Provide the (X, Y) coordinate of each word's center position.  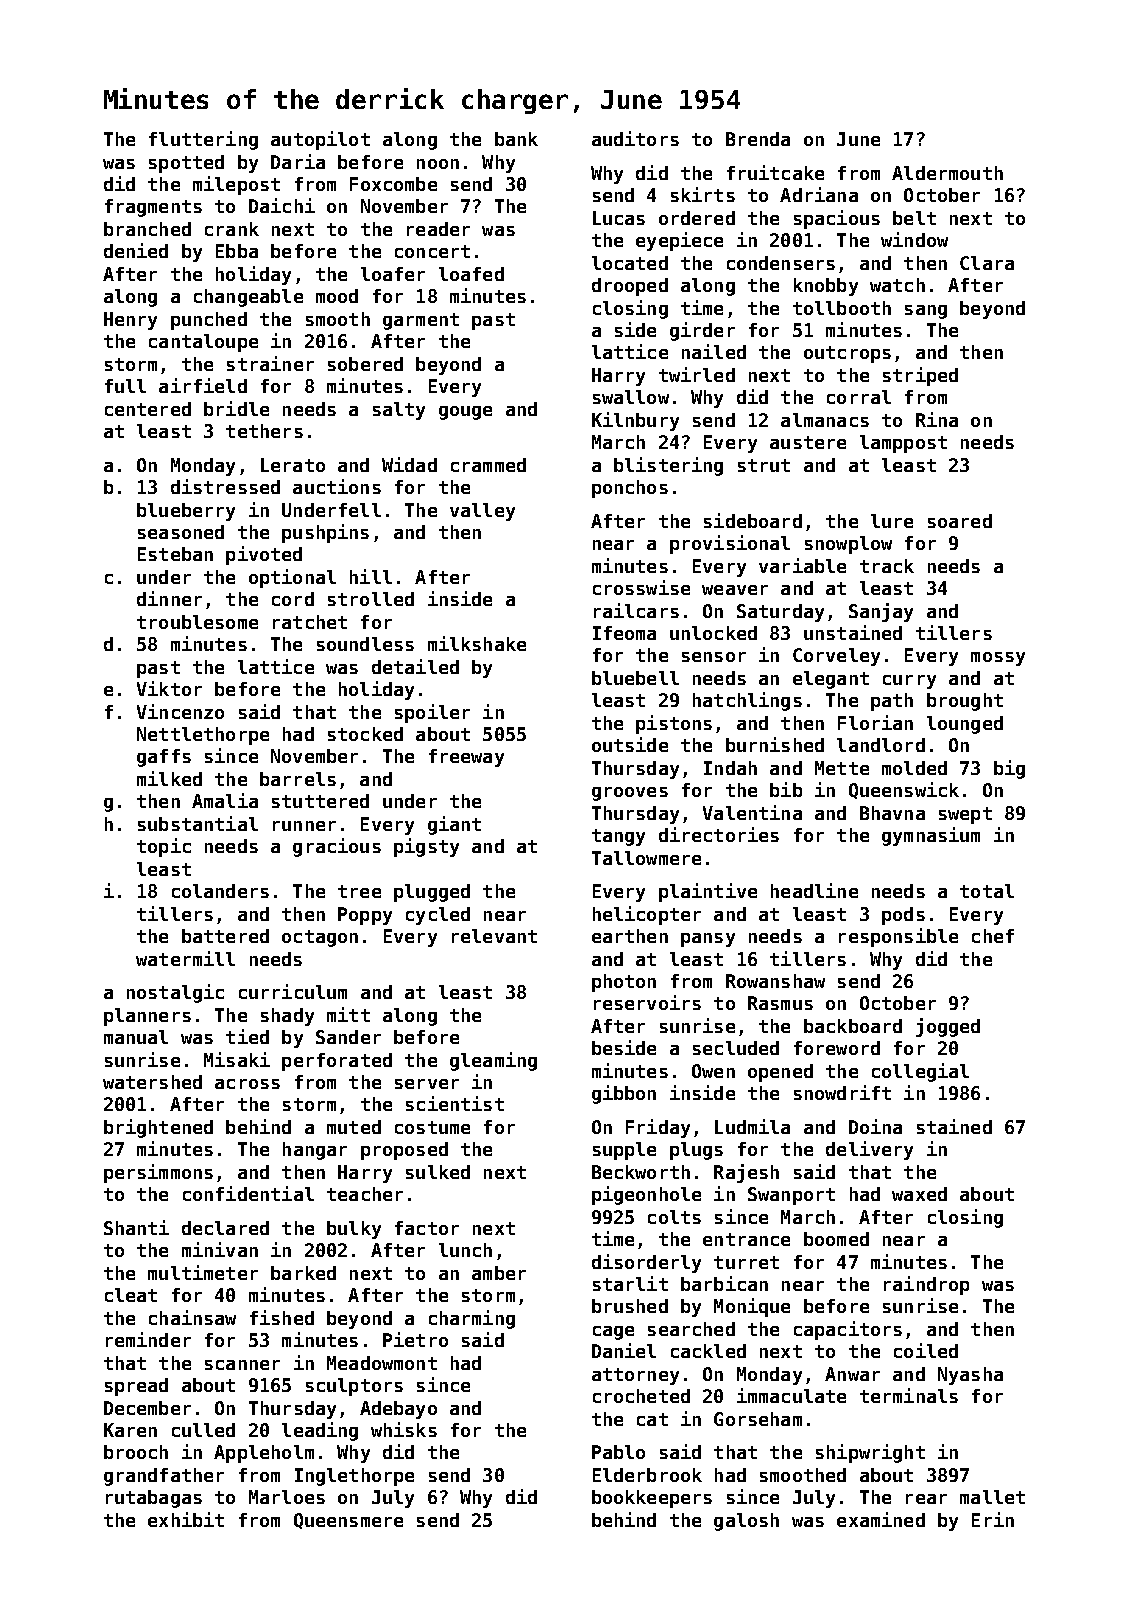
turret (746, 1262)
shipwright (870, 1453)
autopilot (320, 140)
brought (965, 702)
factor (427, 1228)
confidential (248, 1193)
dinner (169, 598)
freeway (466, 758)
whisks (404, 1429)
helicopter (647, 915)
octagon (320, 938)
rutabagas (154, 1499)
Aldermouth (947, 173)
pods (903, 916)
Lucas (619, 218)
